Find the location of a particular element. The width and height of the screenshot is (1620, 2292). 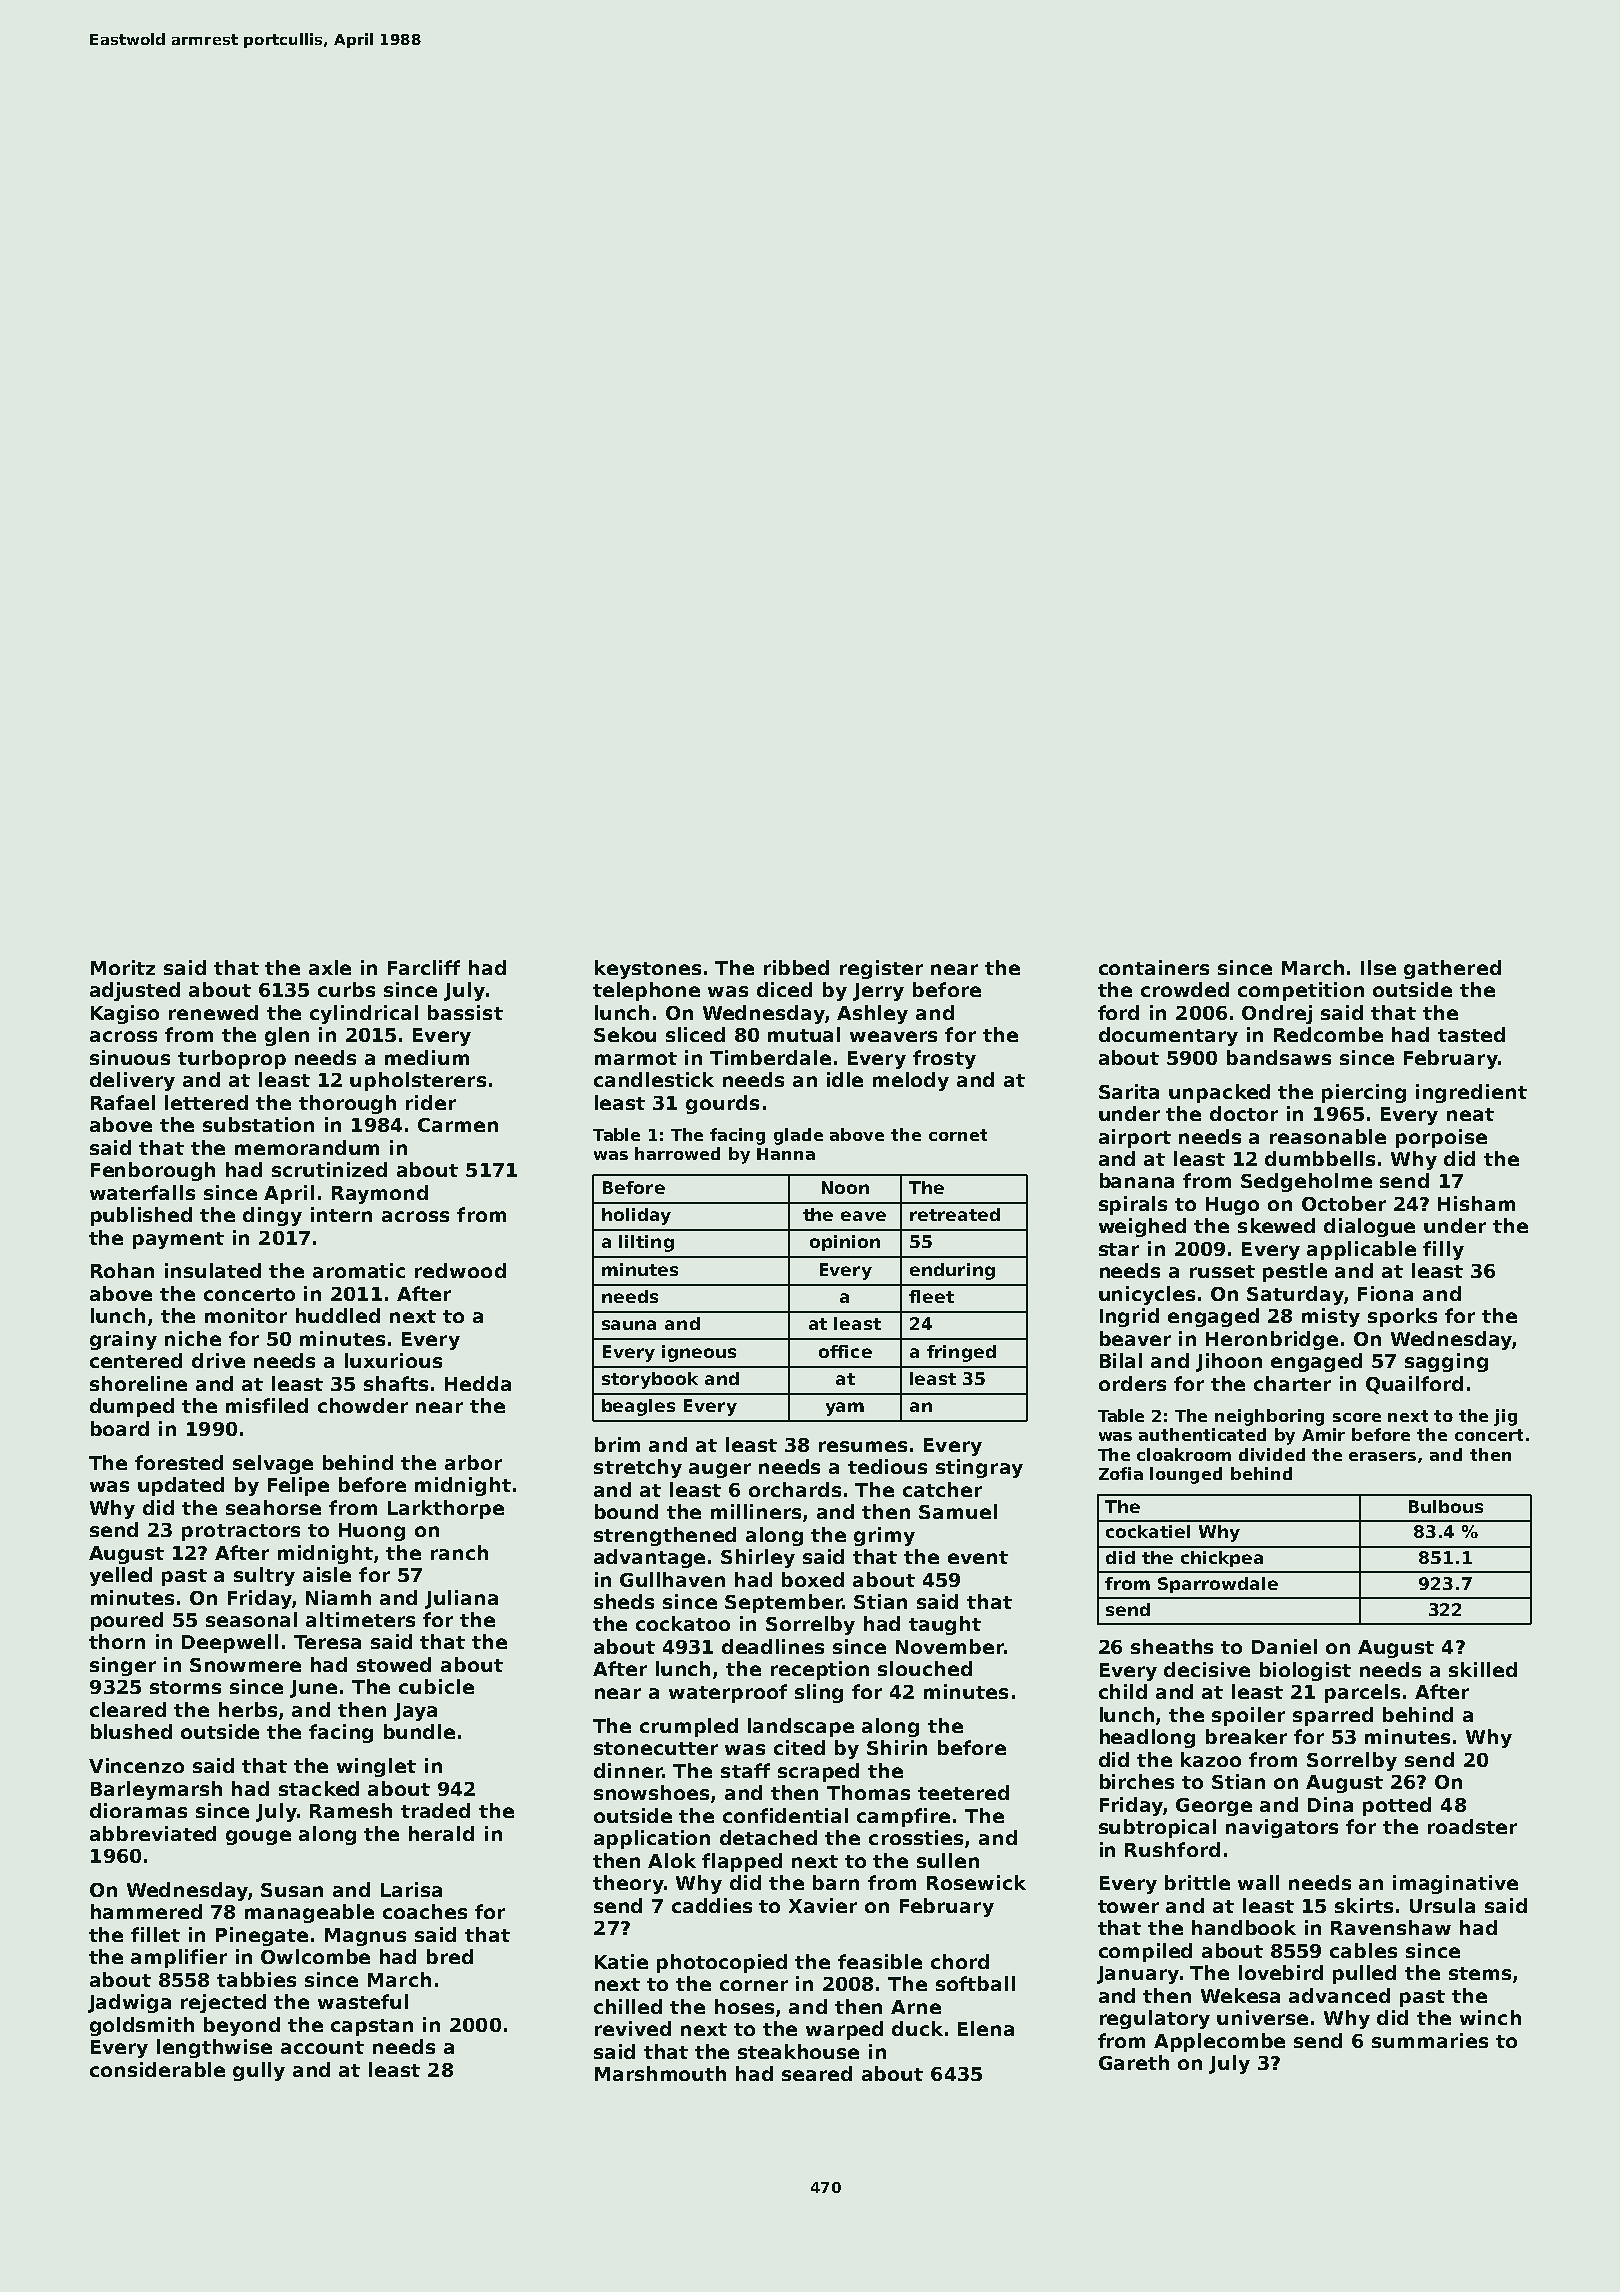

advantage is located at coordinates (649, 1558).
